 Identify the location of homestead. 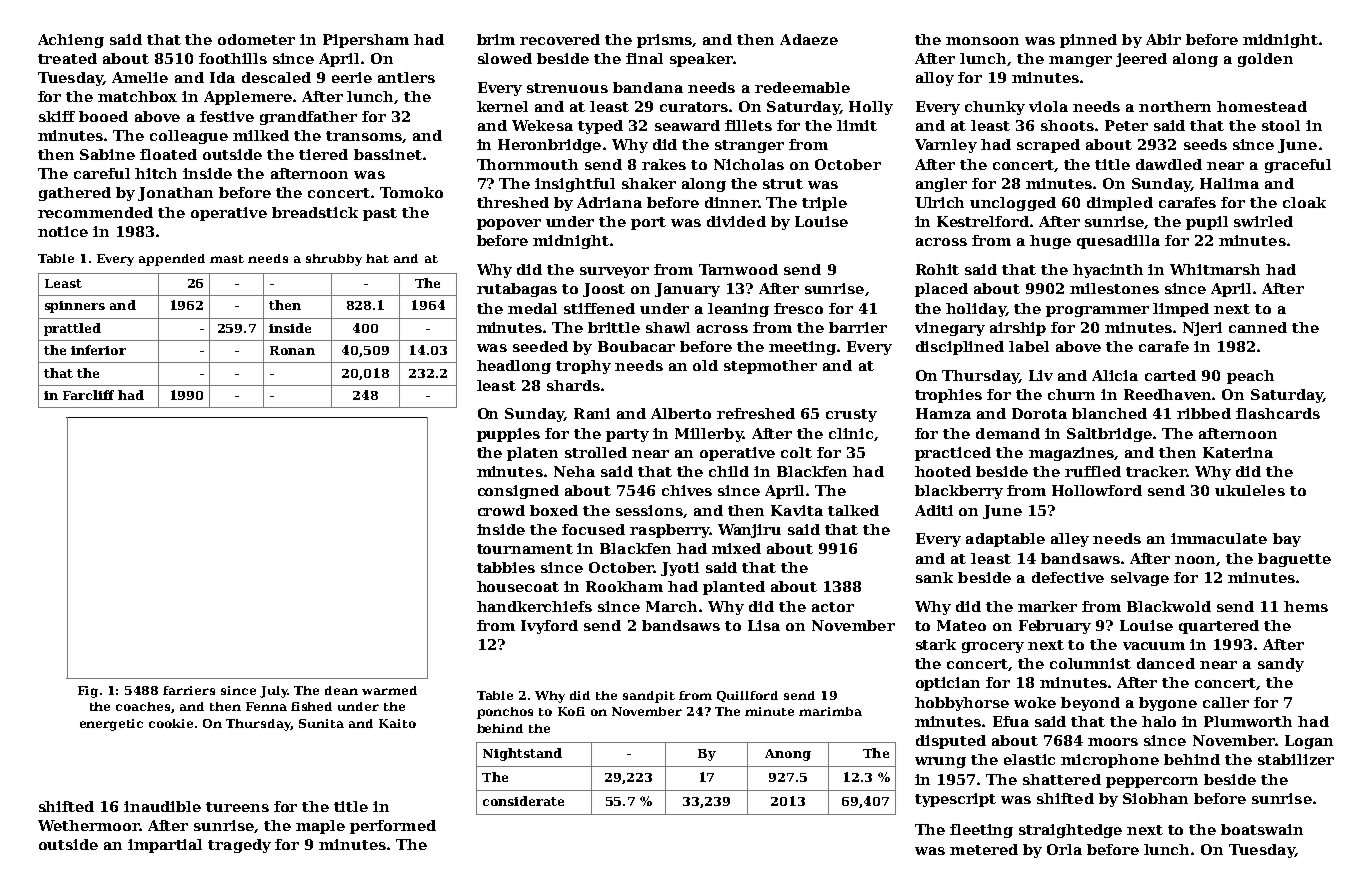
(1262, 106).
